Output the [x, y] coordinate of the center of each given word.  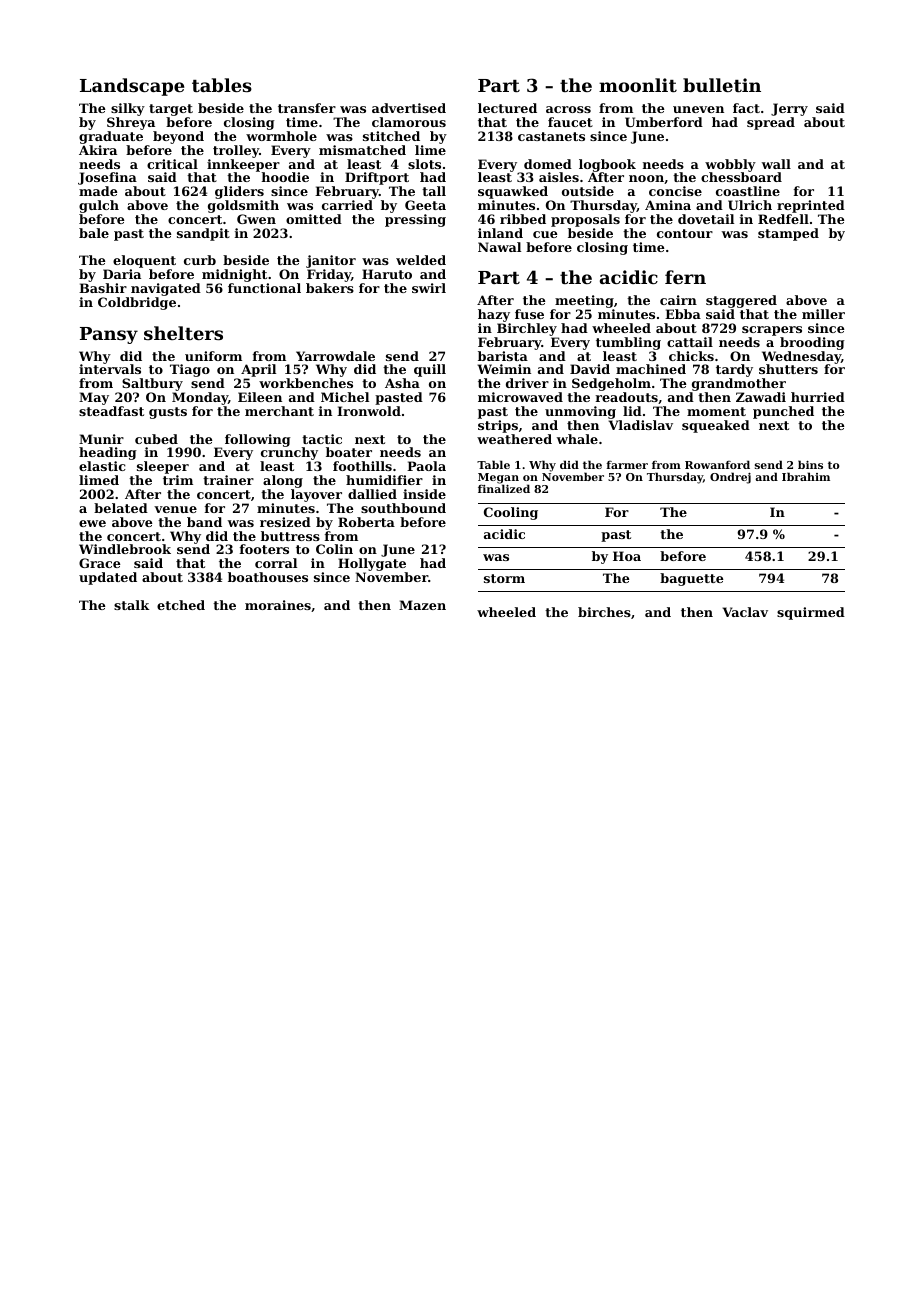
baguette [691, 579]
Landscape [132, 87]
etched [181, 605]
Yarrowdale [335, 356]
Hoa [627, 556]
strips [498, 426]
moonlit [638, 85]
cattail [690, 342]
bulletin [722, 85]
